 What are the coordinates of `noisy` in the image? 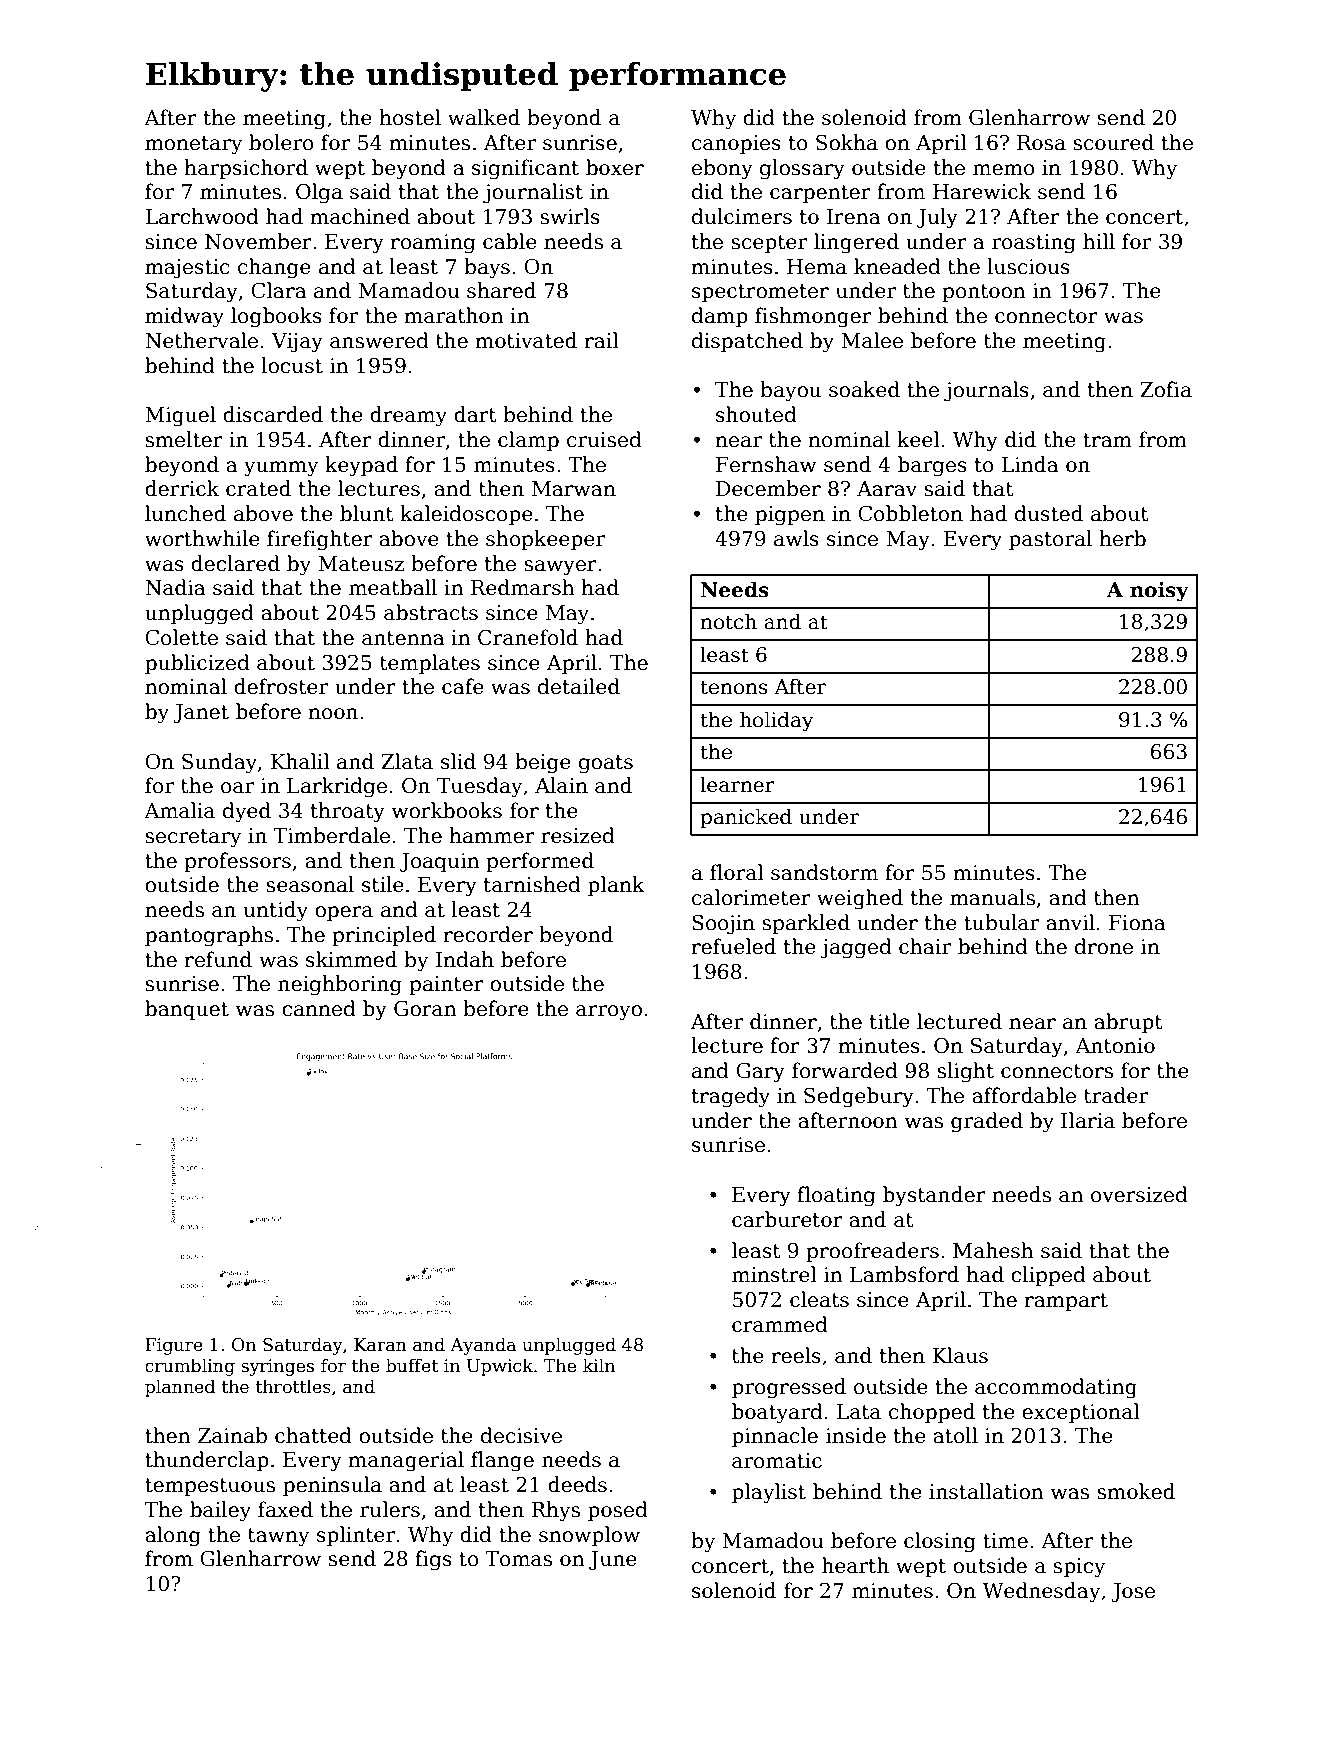 It's located at (1159, 592).
